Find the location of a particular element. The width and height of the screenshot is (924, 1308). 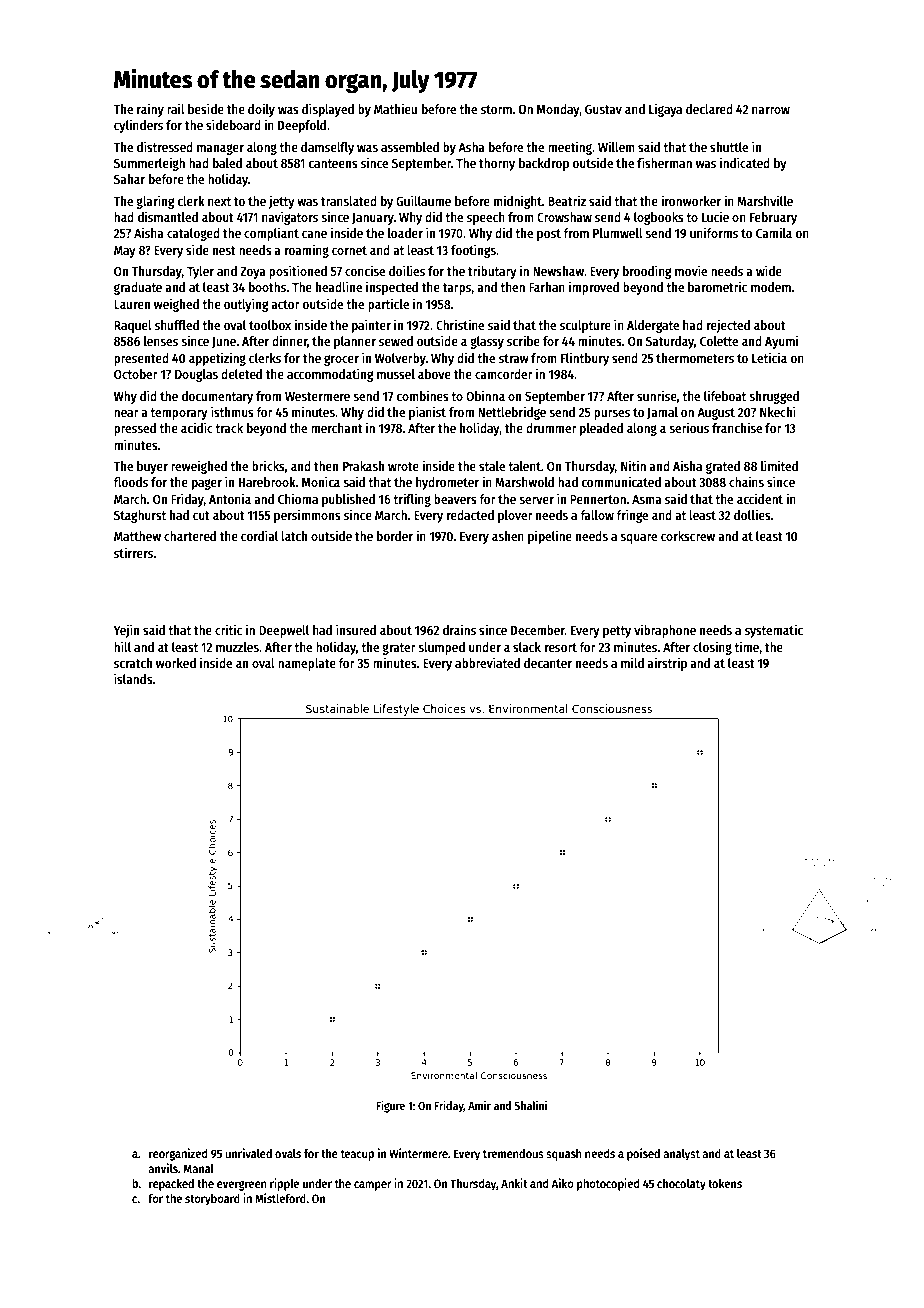

Douglas is located at coordinates (196, 375).
